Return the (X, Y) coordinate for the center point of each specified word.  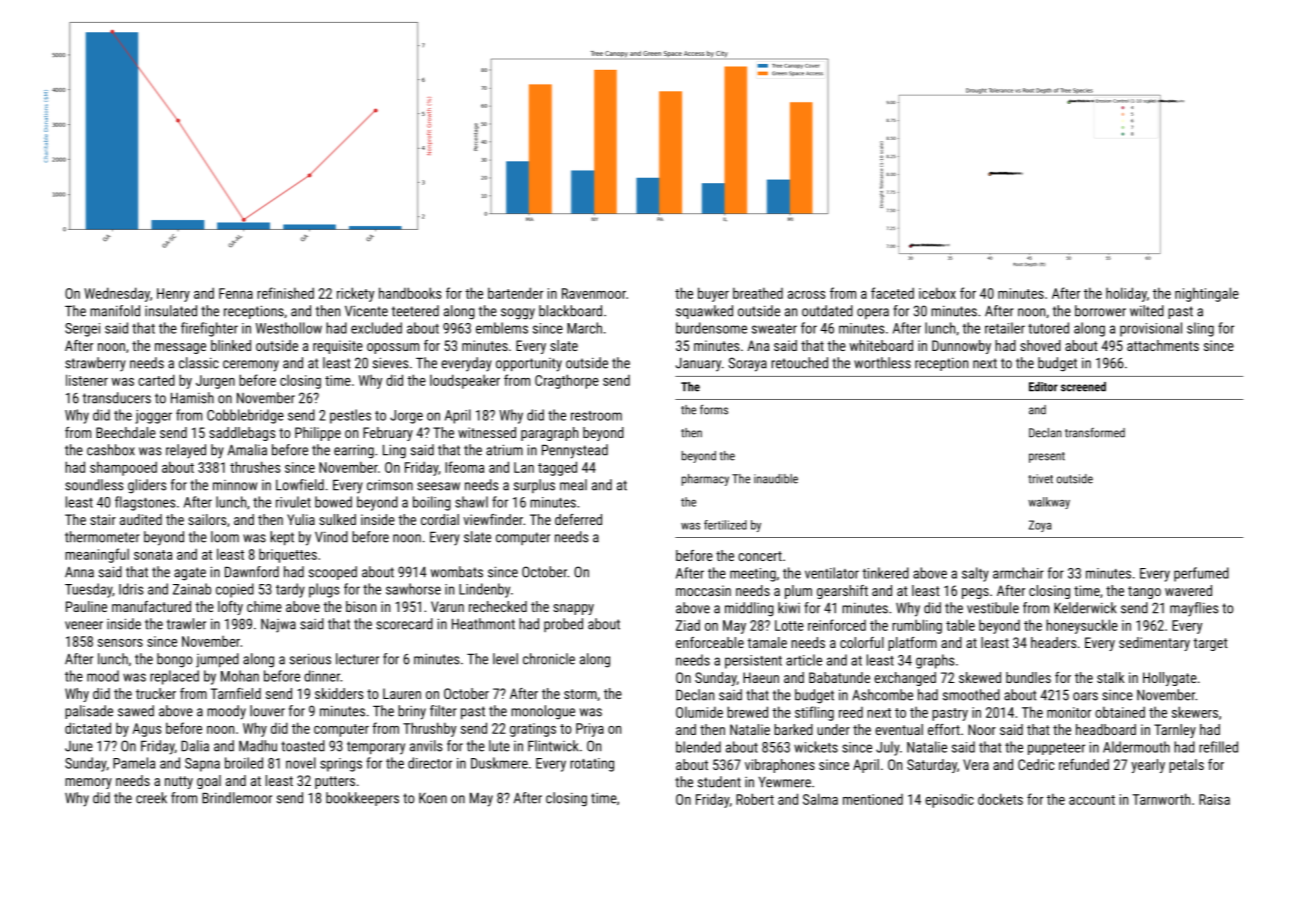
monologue (543, 712)
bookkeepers (362, 799)
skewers (1195, 712)
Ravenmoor (594, 293)
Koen (433, 798)
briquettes (288, 556)
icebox (937, 293)
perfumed (1201, 574)
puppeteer (1056, 749)
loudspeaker (465, 381)
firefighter (209, 329)
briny (412, 712)
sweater (774, 329)
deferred (578, 519)
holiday (1126, 294)
